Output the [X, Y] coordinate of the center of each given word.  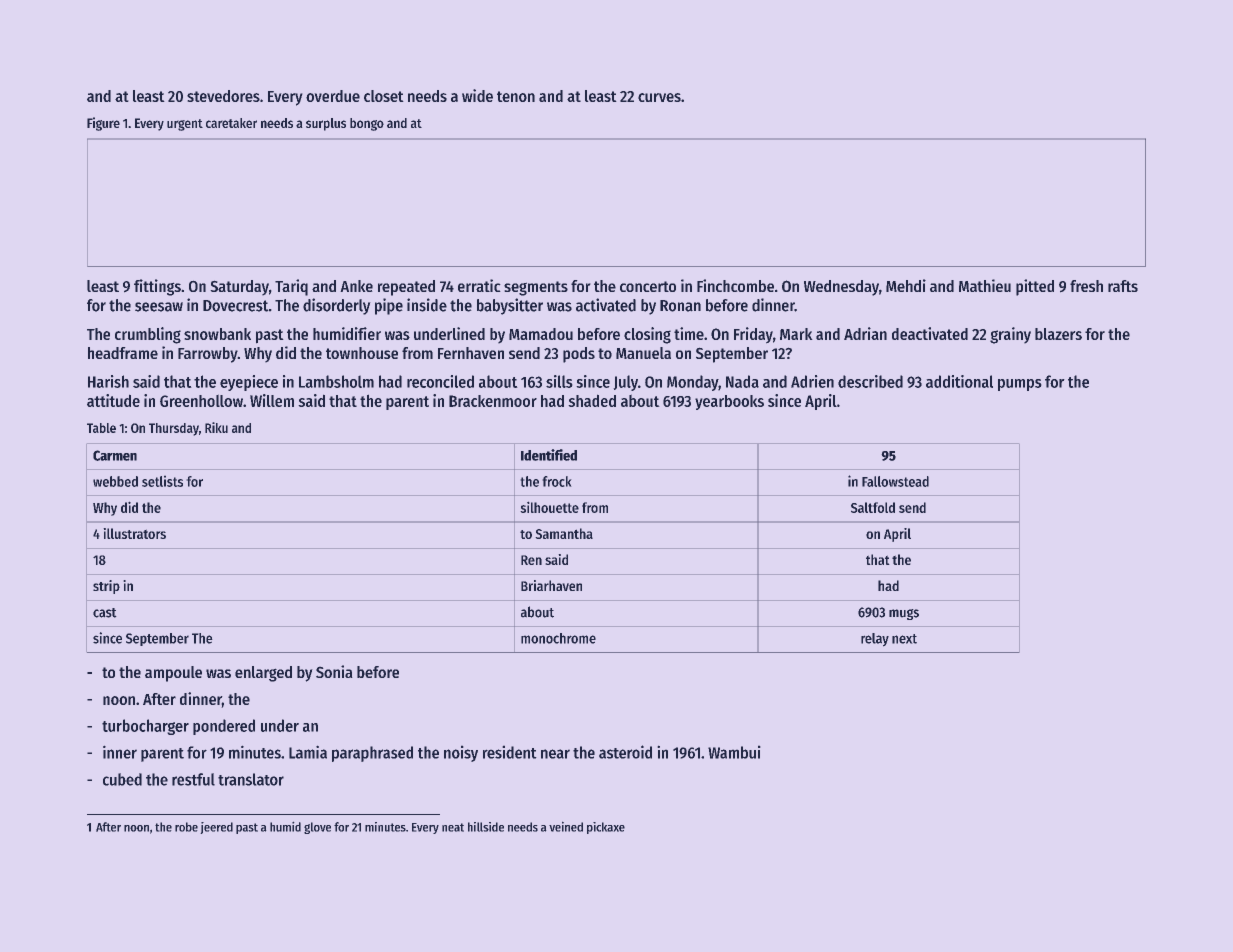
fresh [1086, 286]
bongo [367, 124]
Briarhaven [551, 585]
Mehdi [906, 285]
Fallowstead [895, 481]
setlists [162, 481]
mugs [904, 614]
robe [186, 827]
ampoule [173, 674]
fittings [157, 287]
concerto [648, 286]
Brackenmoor [493, 401]
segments [536, 288]
